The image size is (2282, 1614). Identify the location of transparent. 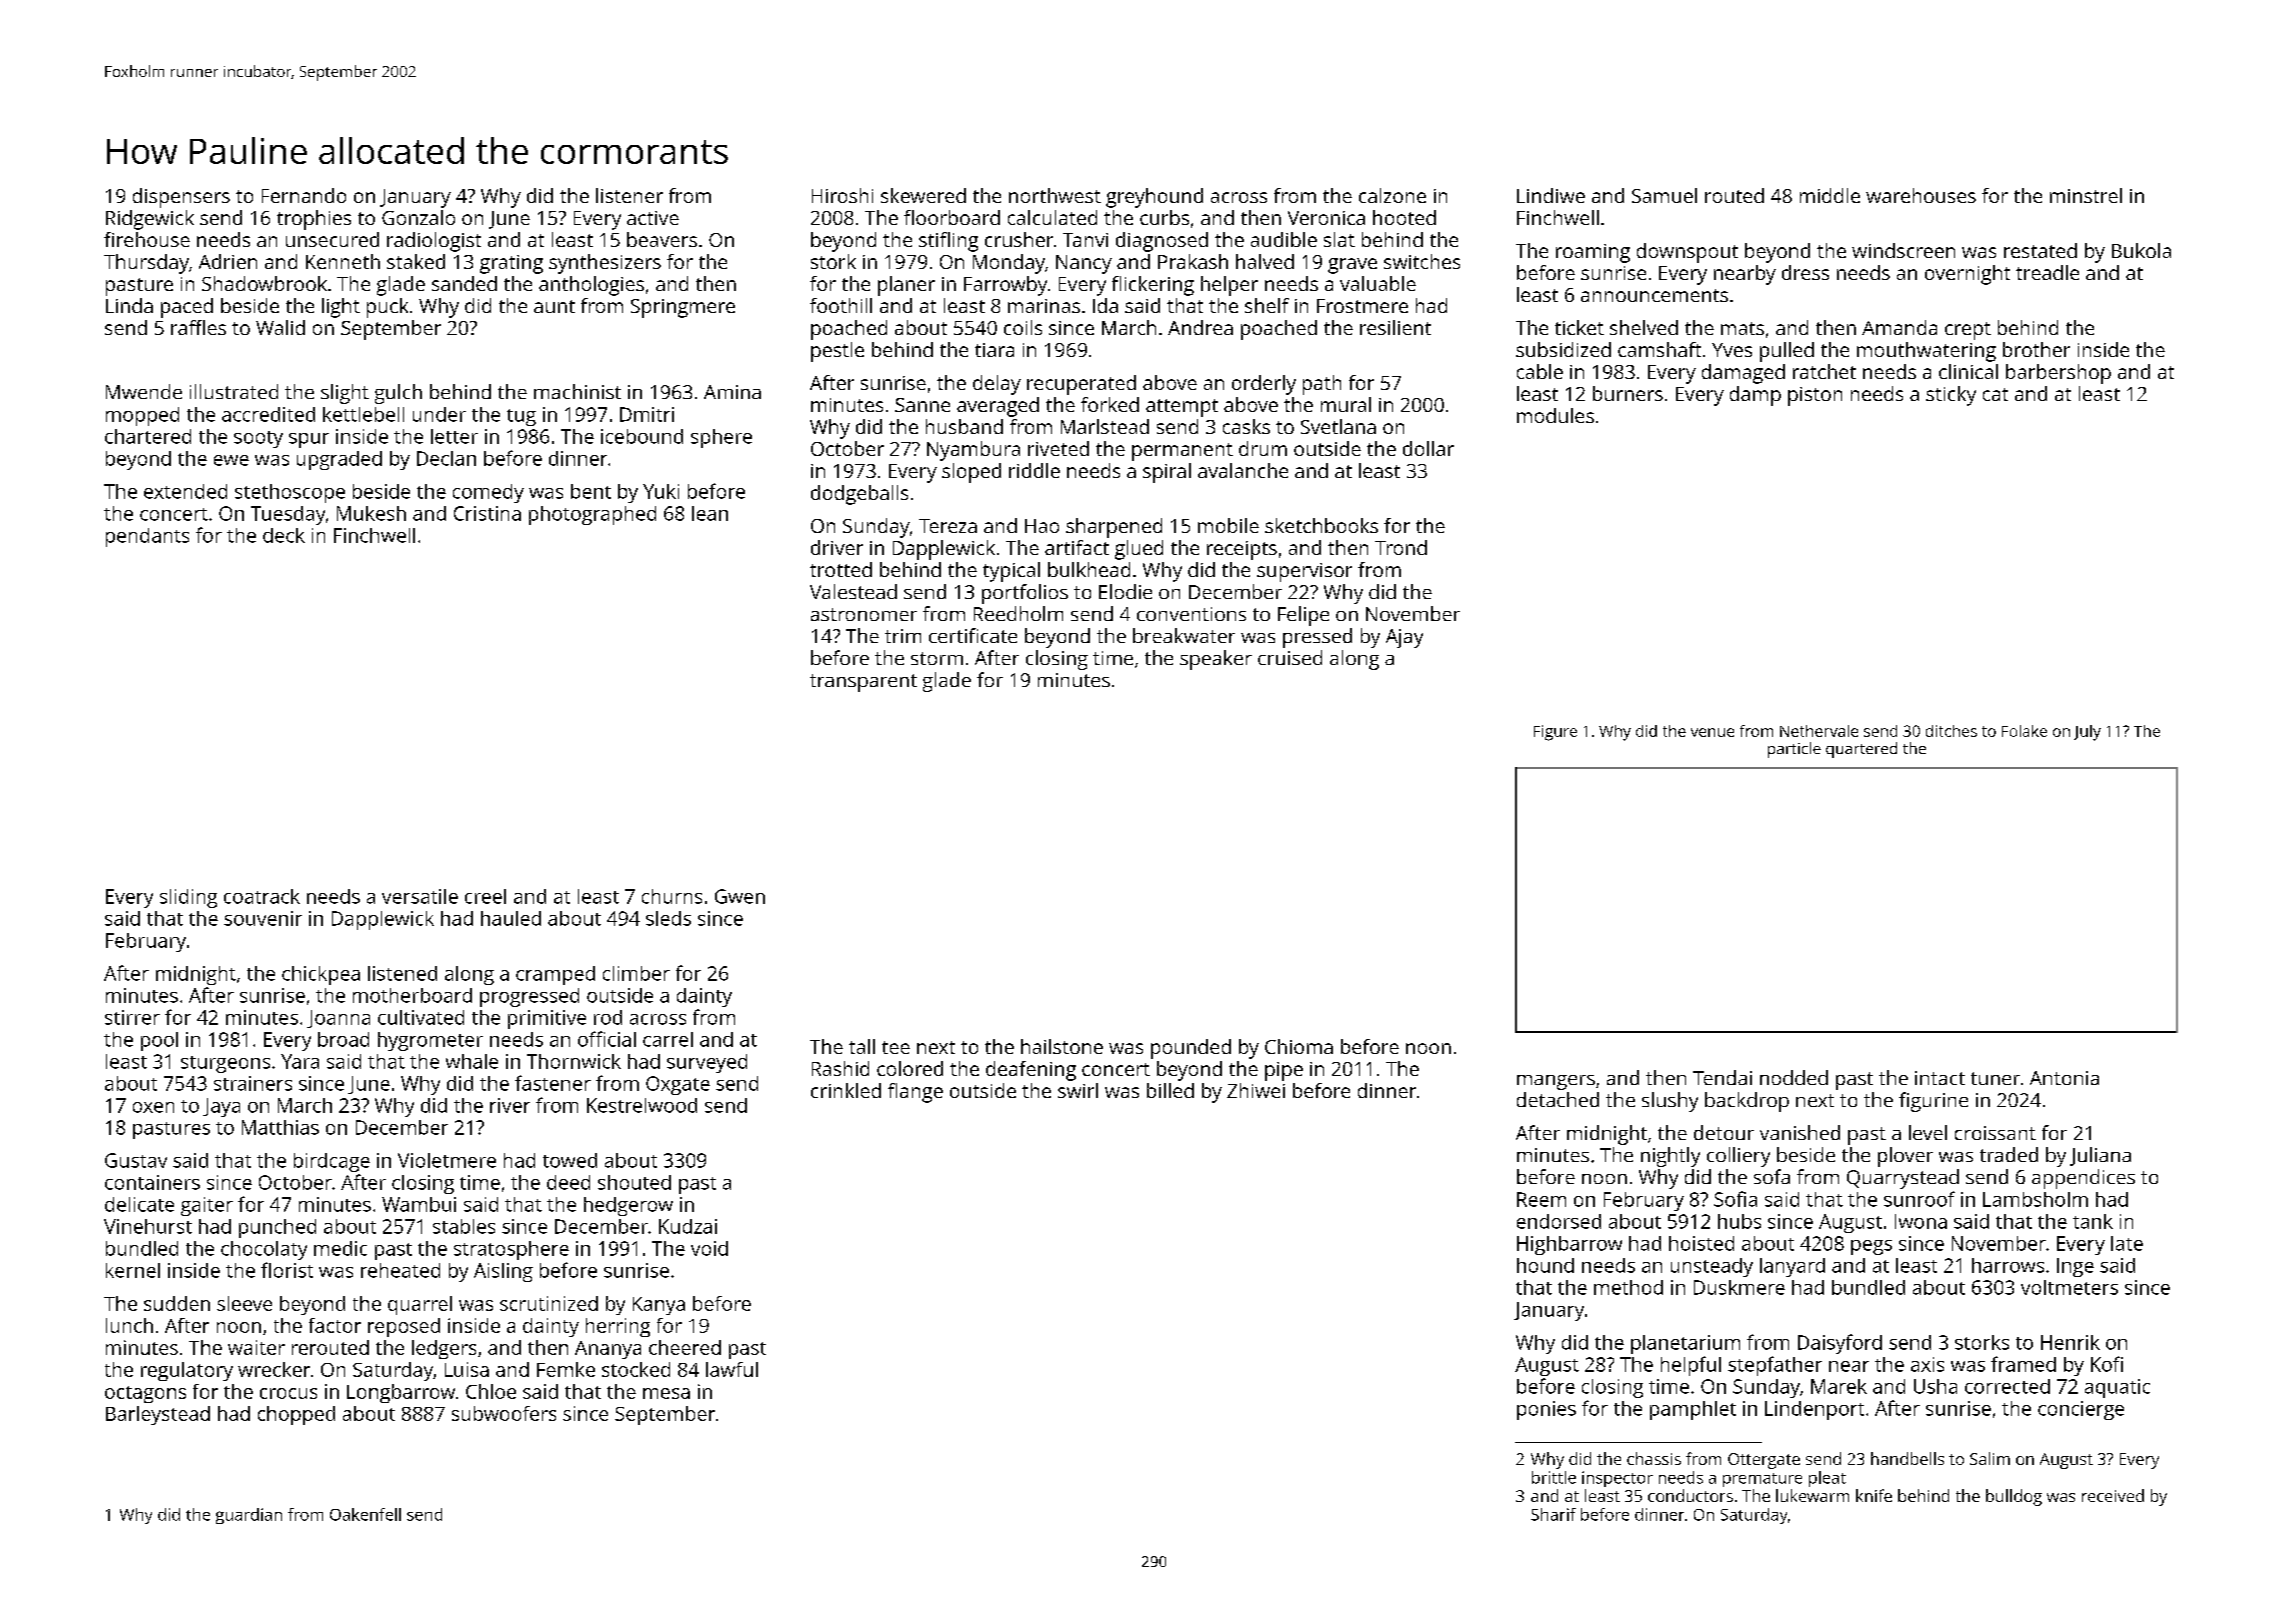
(863, 683).
